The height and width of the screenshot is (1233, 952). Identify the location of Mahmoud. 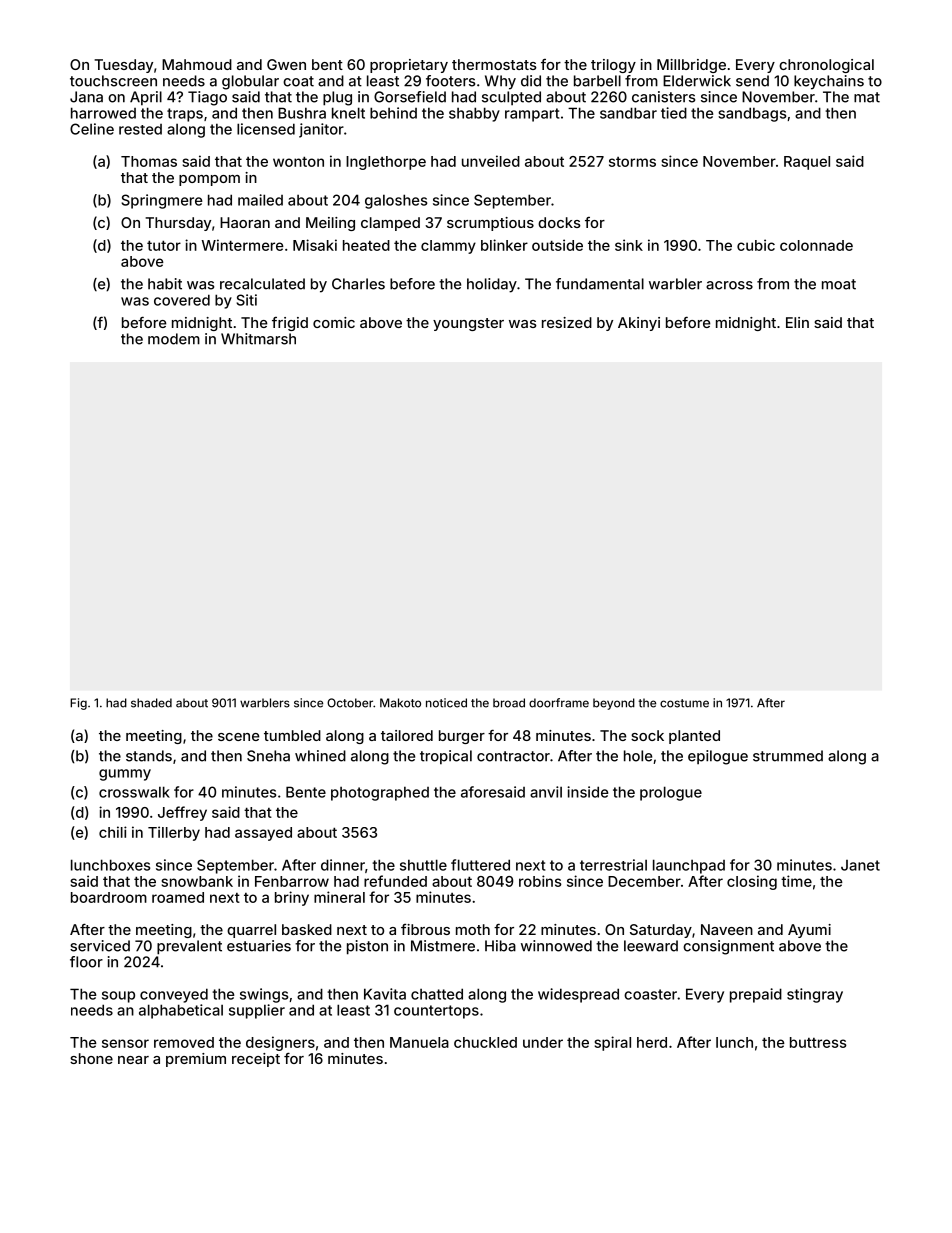
(197, 64).
